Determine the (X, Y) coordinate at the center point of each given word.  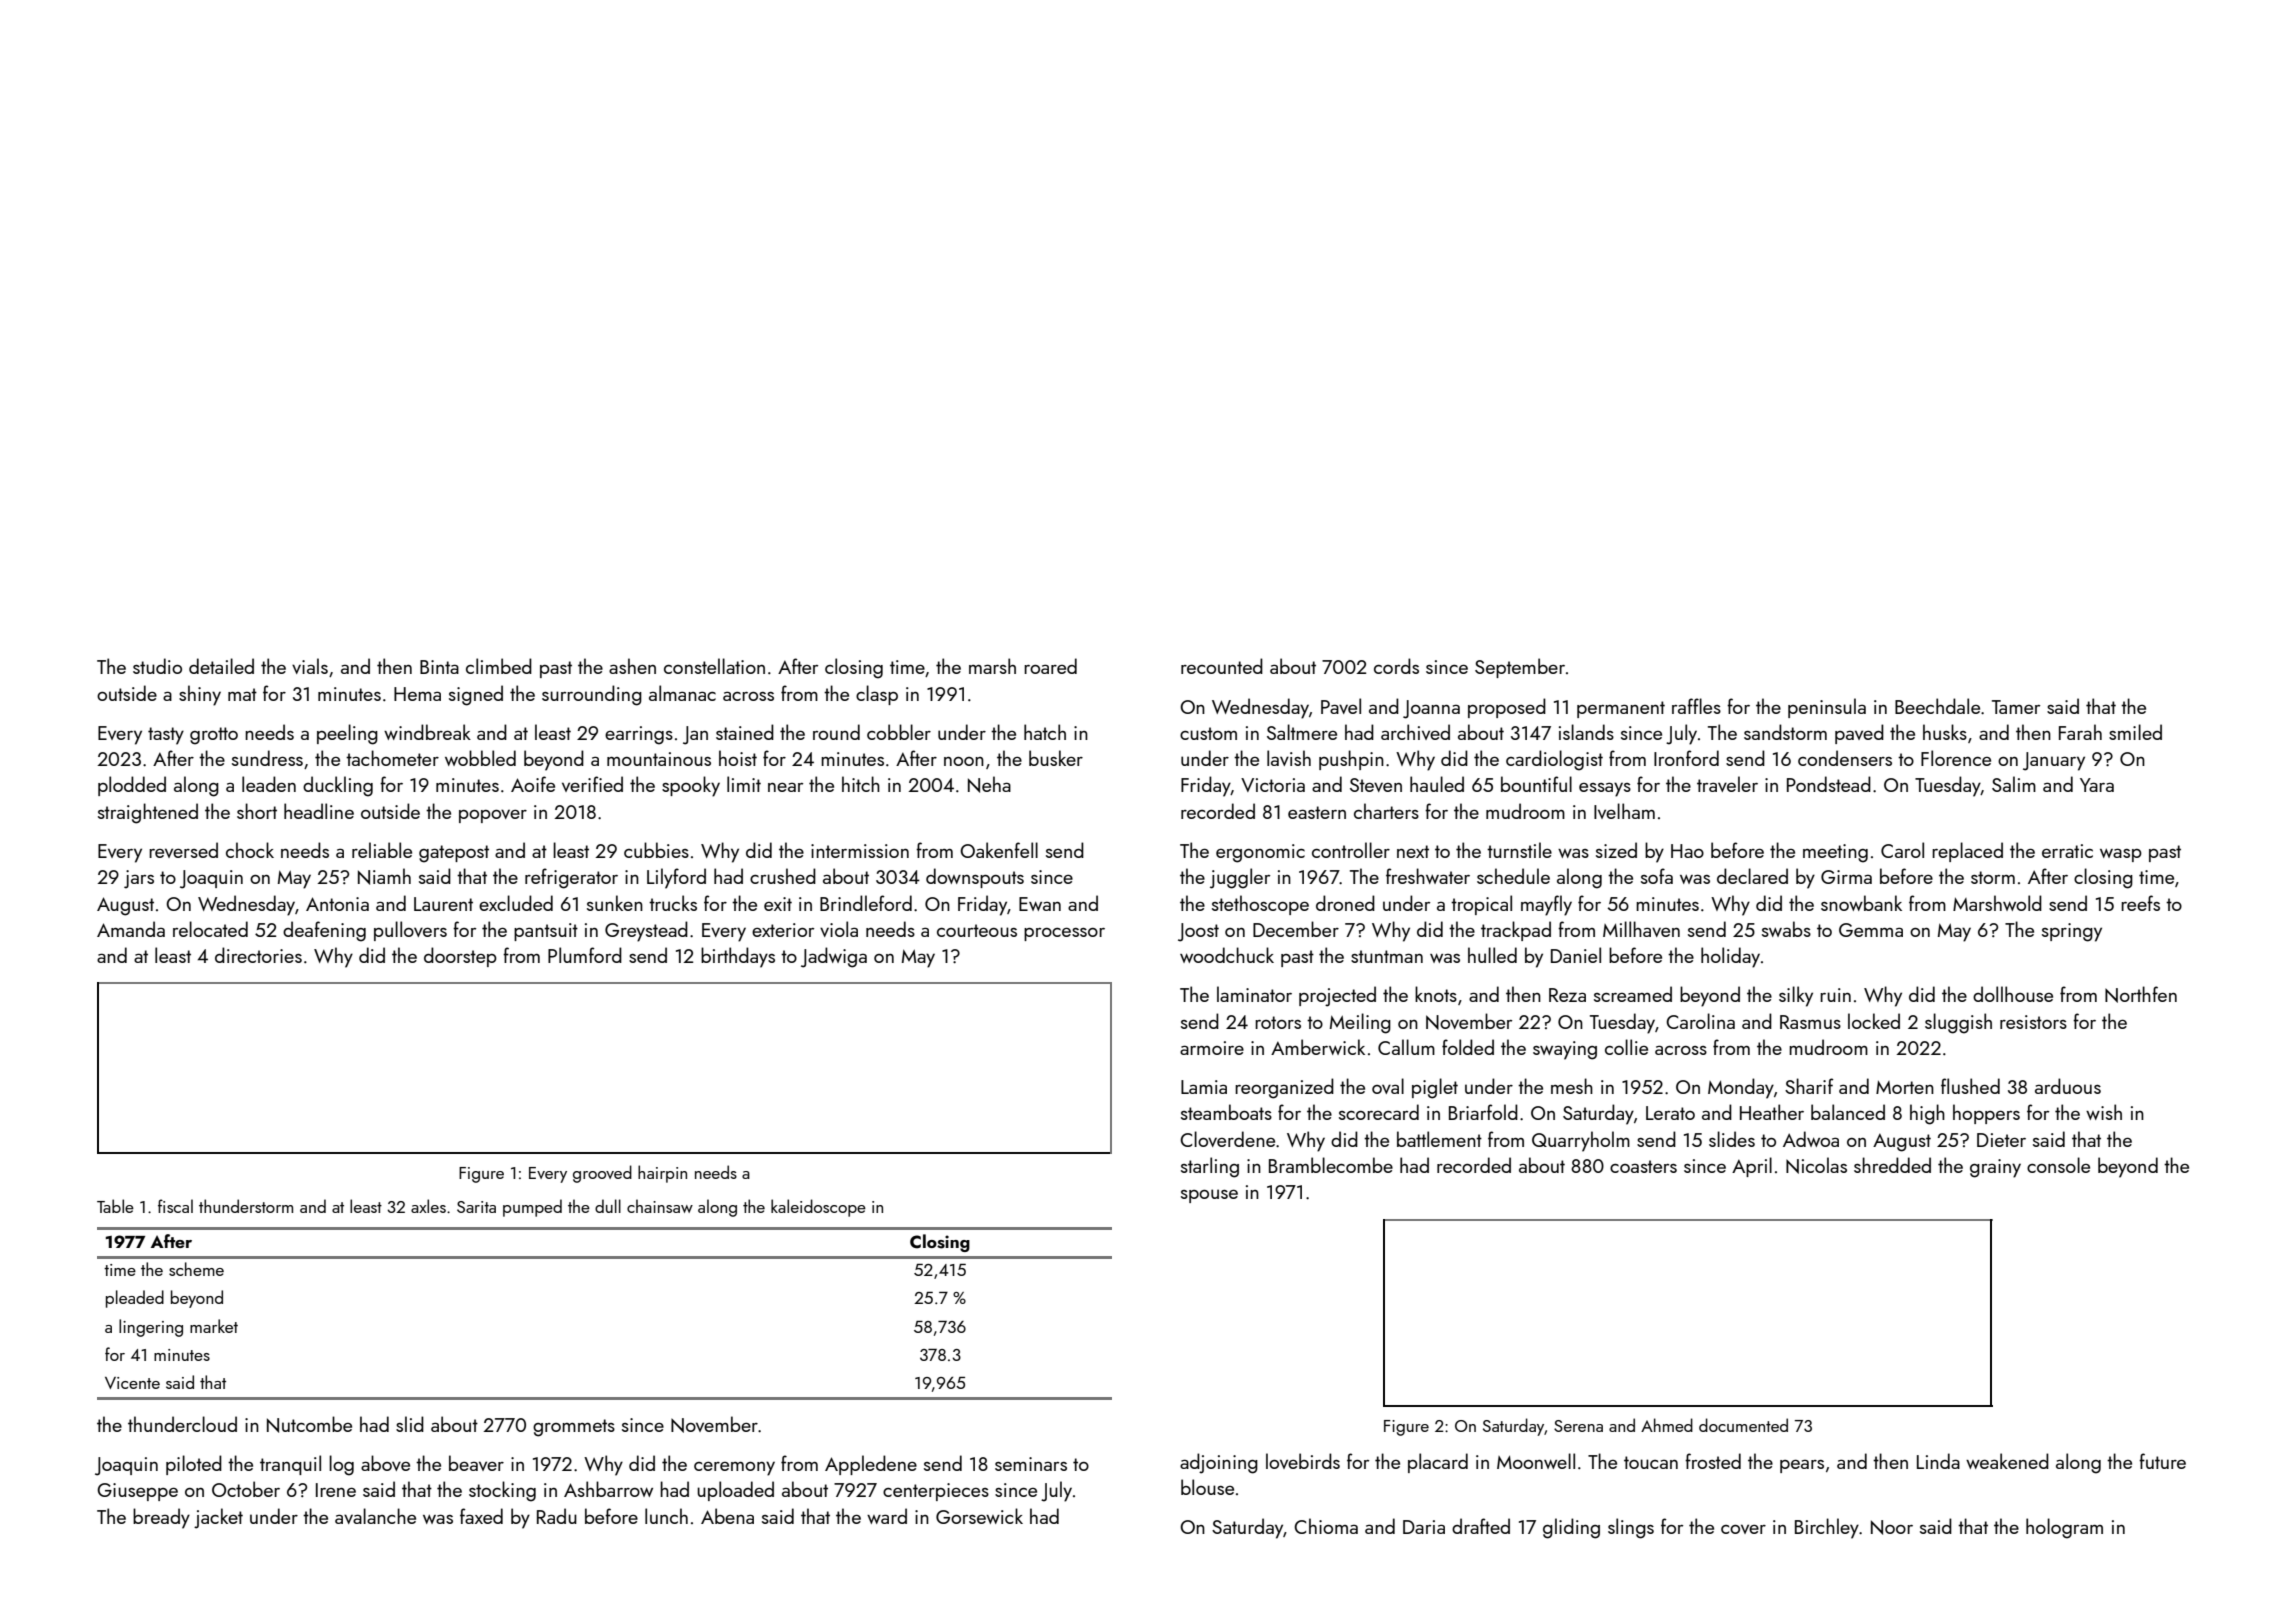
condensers (1845, 758)
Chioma (1326, 1526)
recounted (1222, 666)
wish (2104, 1112)
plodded (132, 786)
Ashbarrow (608, 1489)
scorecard (1379, 1112)
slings (1631, 1528)
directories (258, 955)
